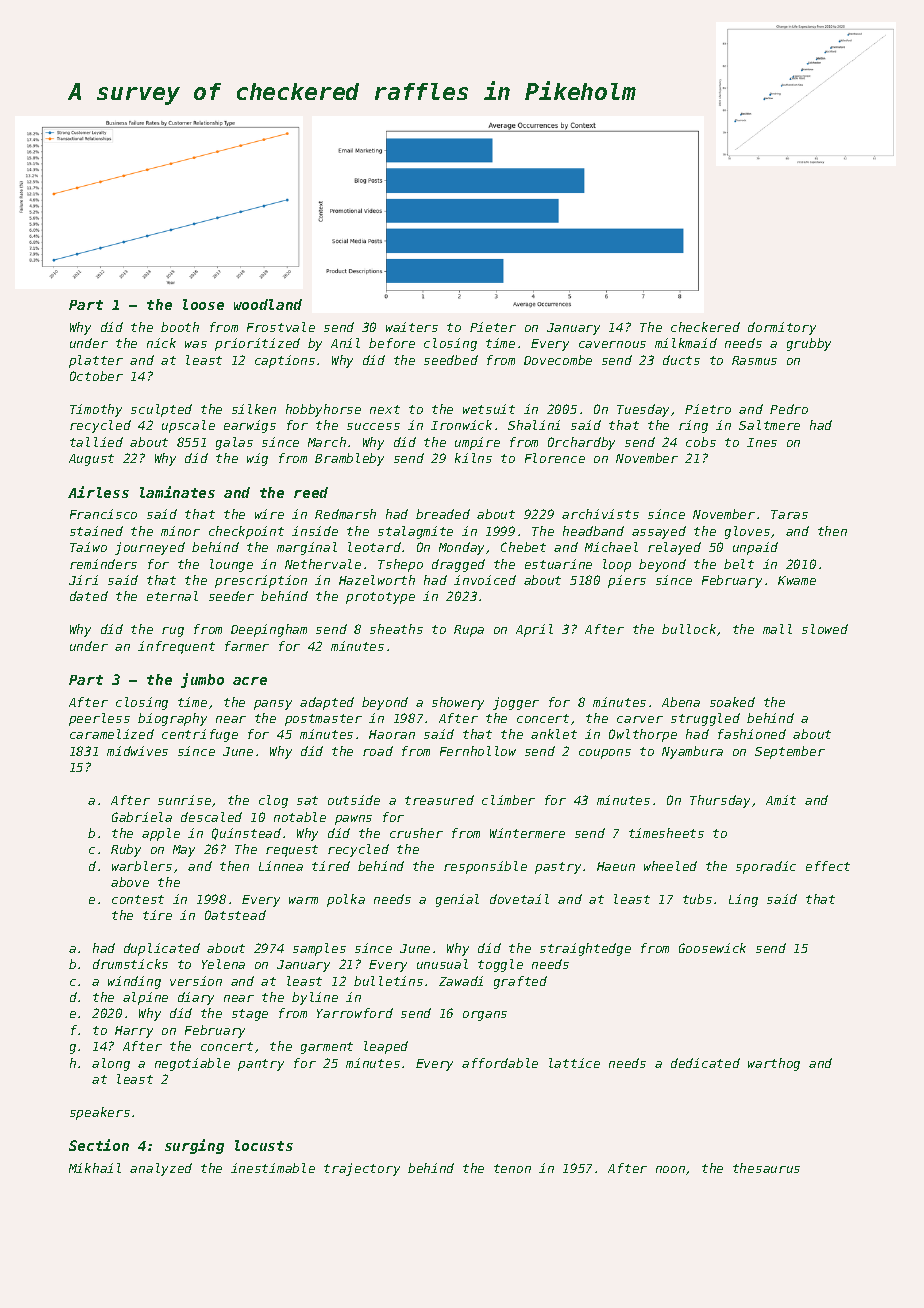  What do you see at coordinates (194, 1146) in the document?
I see `surging` at bounding box center [194, 1146].
